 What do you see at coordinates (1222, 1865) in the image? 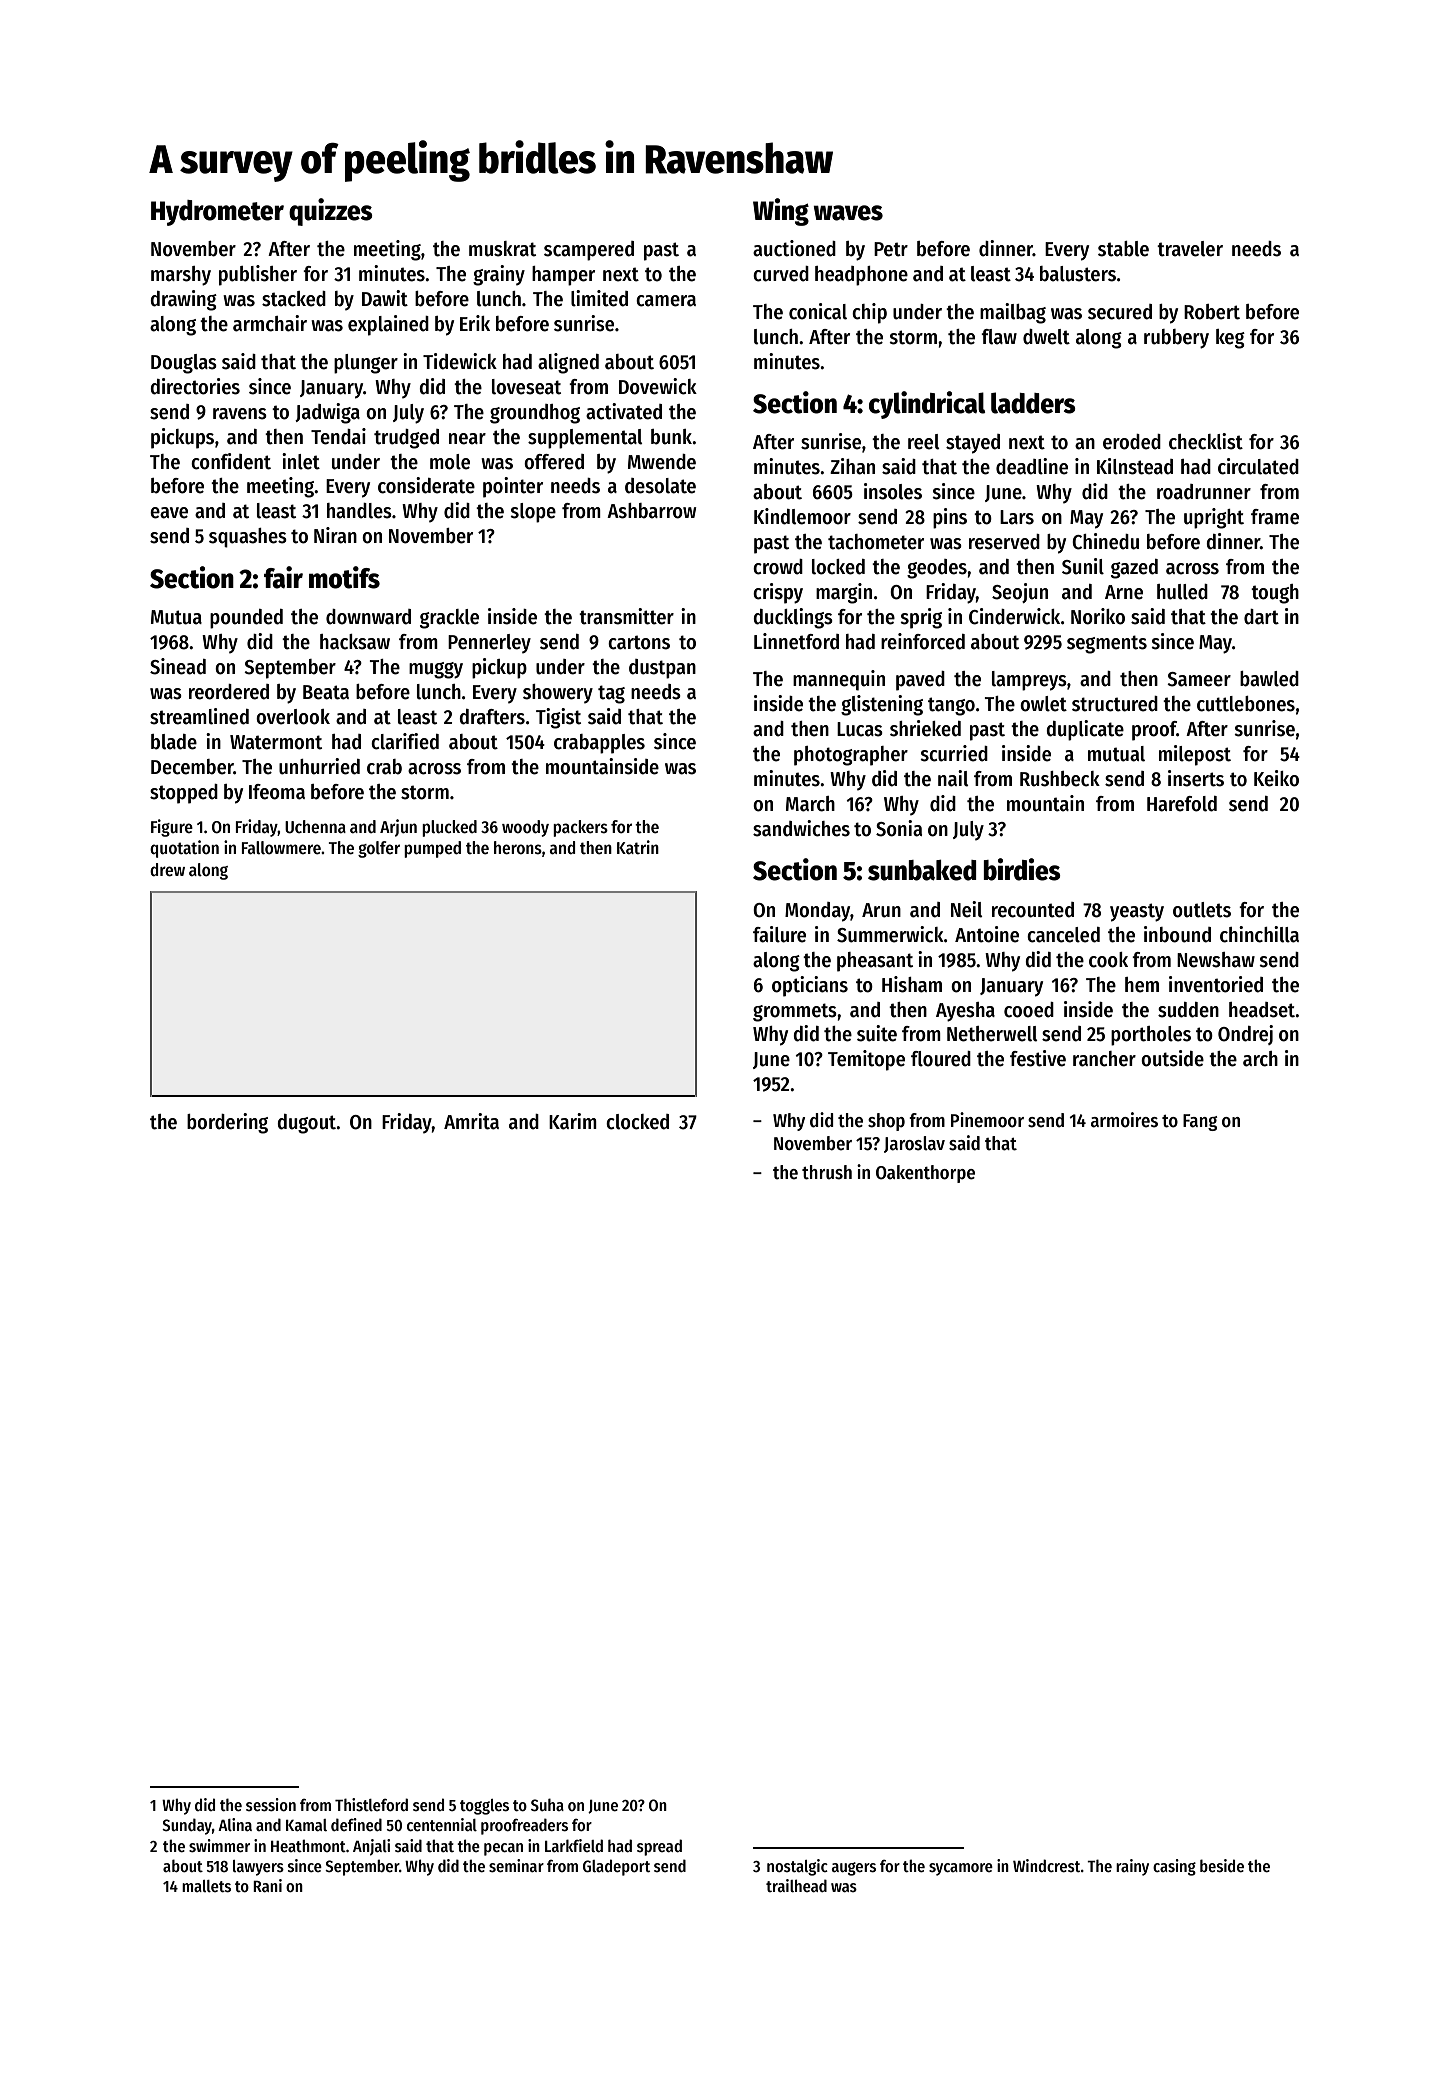
I see `beside` at bounding box center [1222, 1865].
